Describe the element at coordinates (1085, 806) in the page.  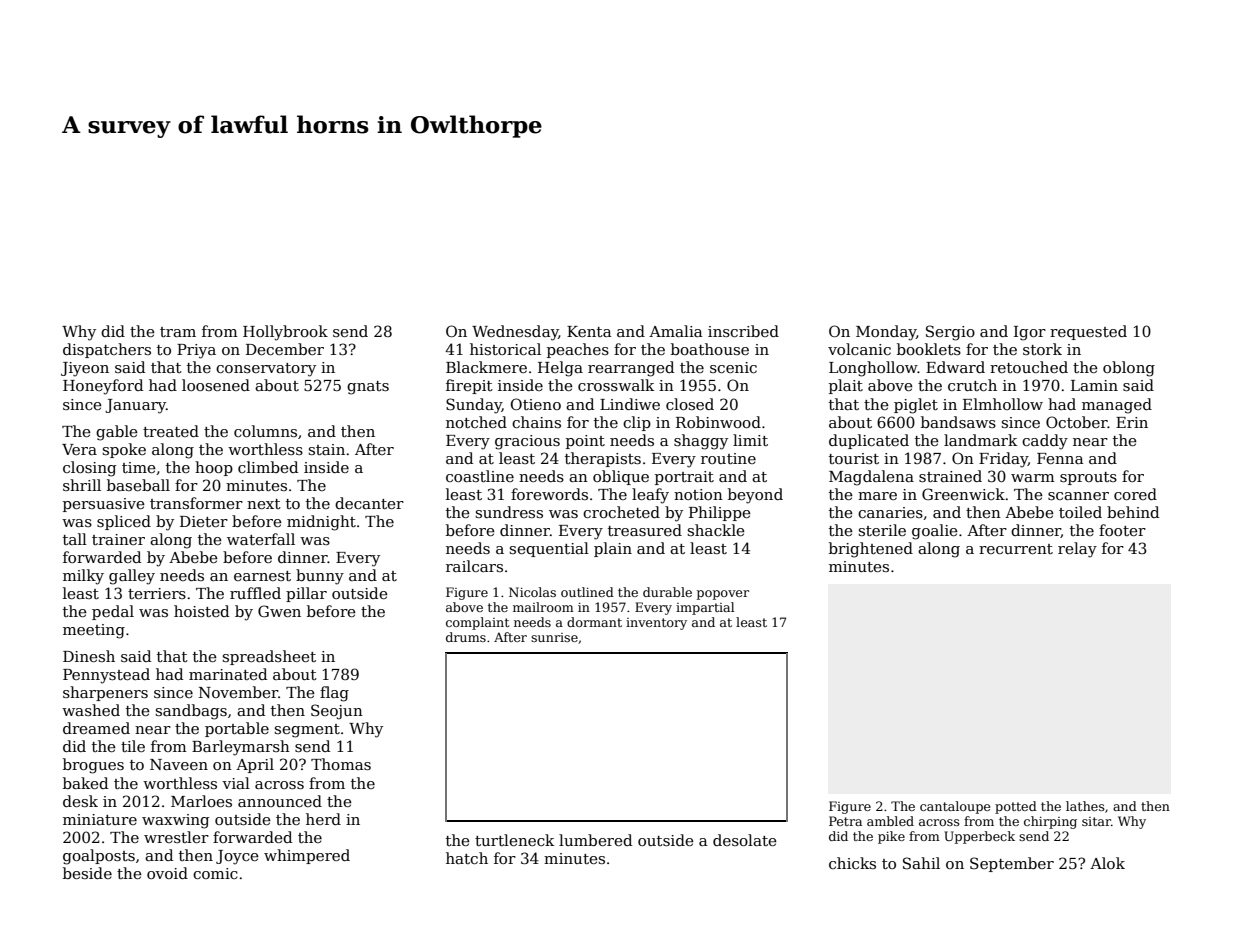
I see `lathes` at that location.
